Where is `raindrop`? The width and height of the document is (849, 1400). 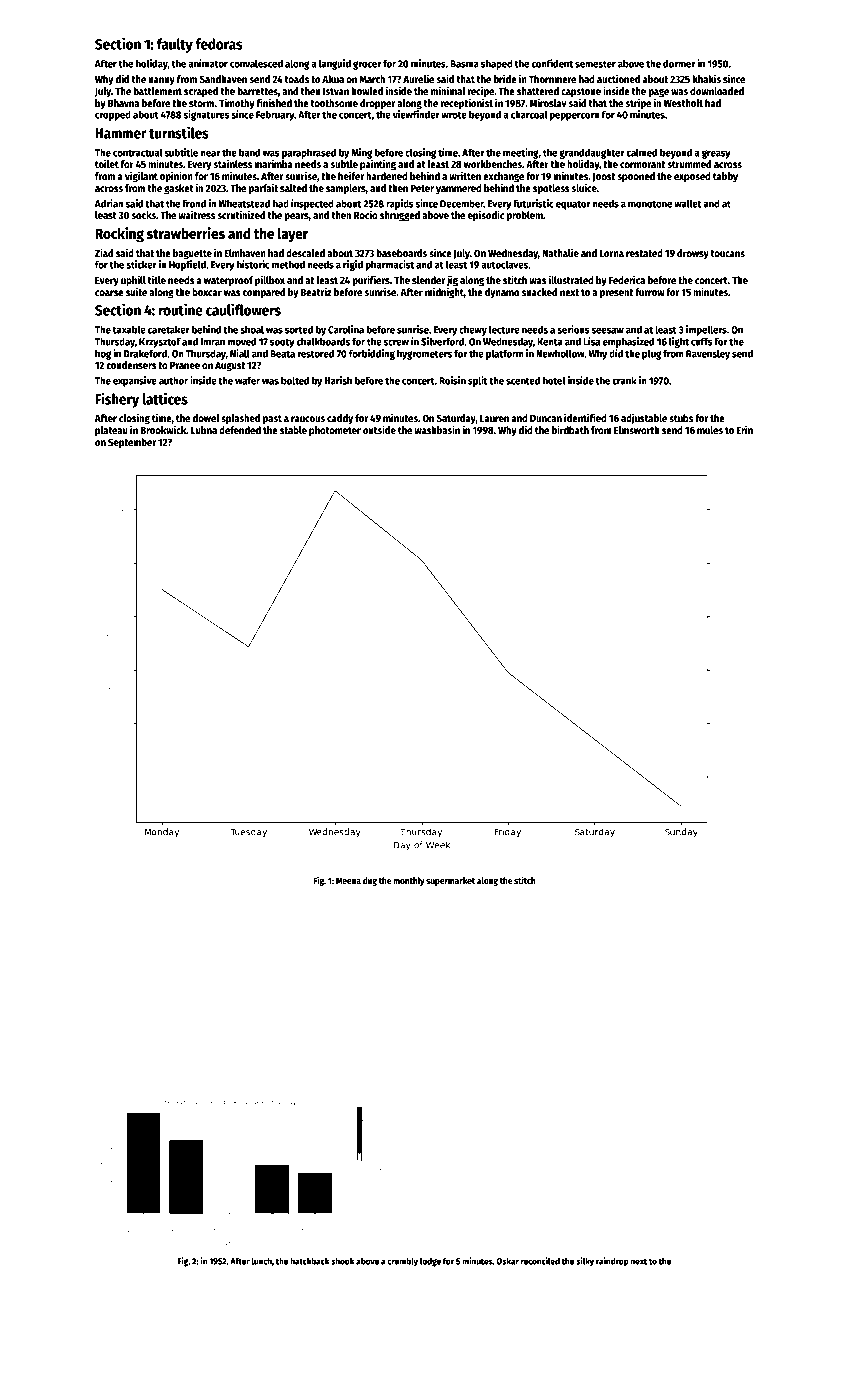 raindrop is located at coordinates (612, 1262).
